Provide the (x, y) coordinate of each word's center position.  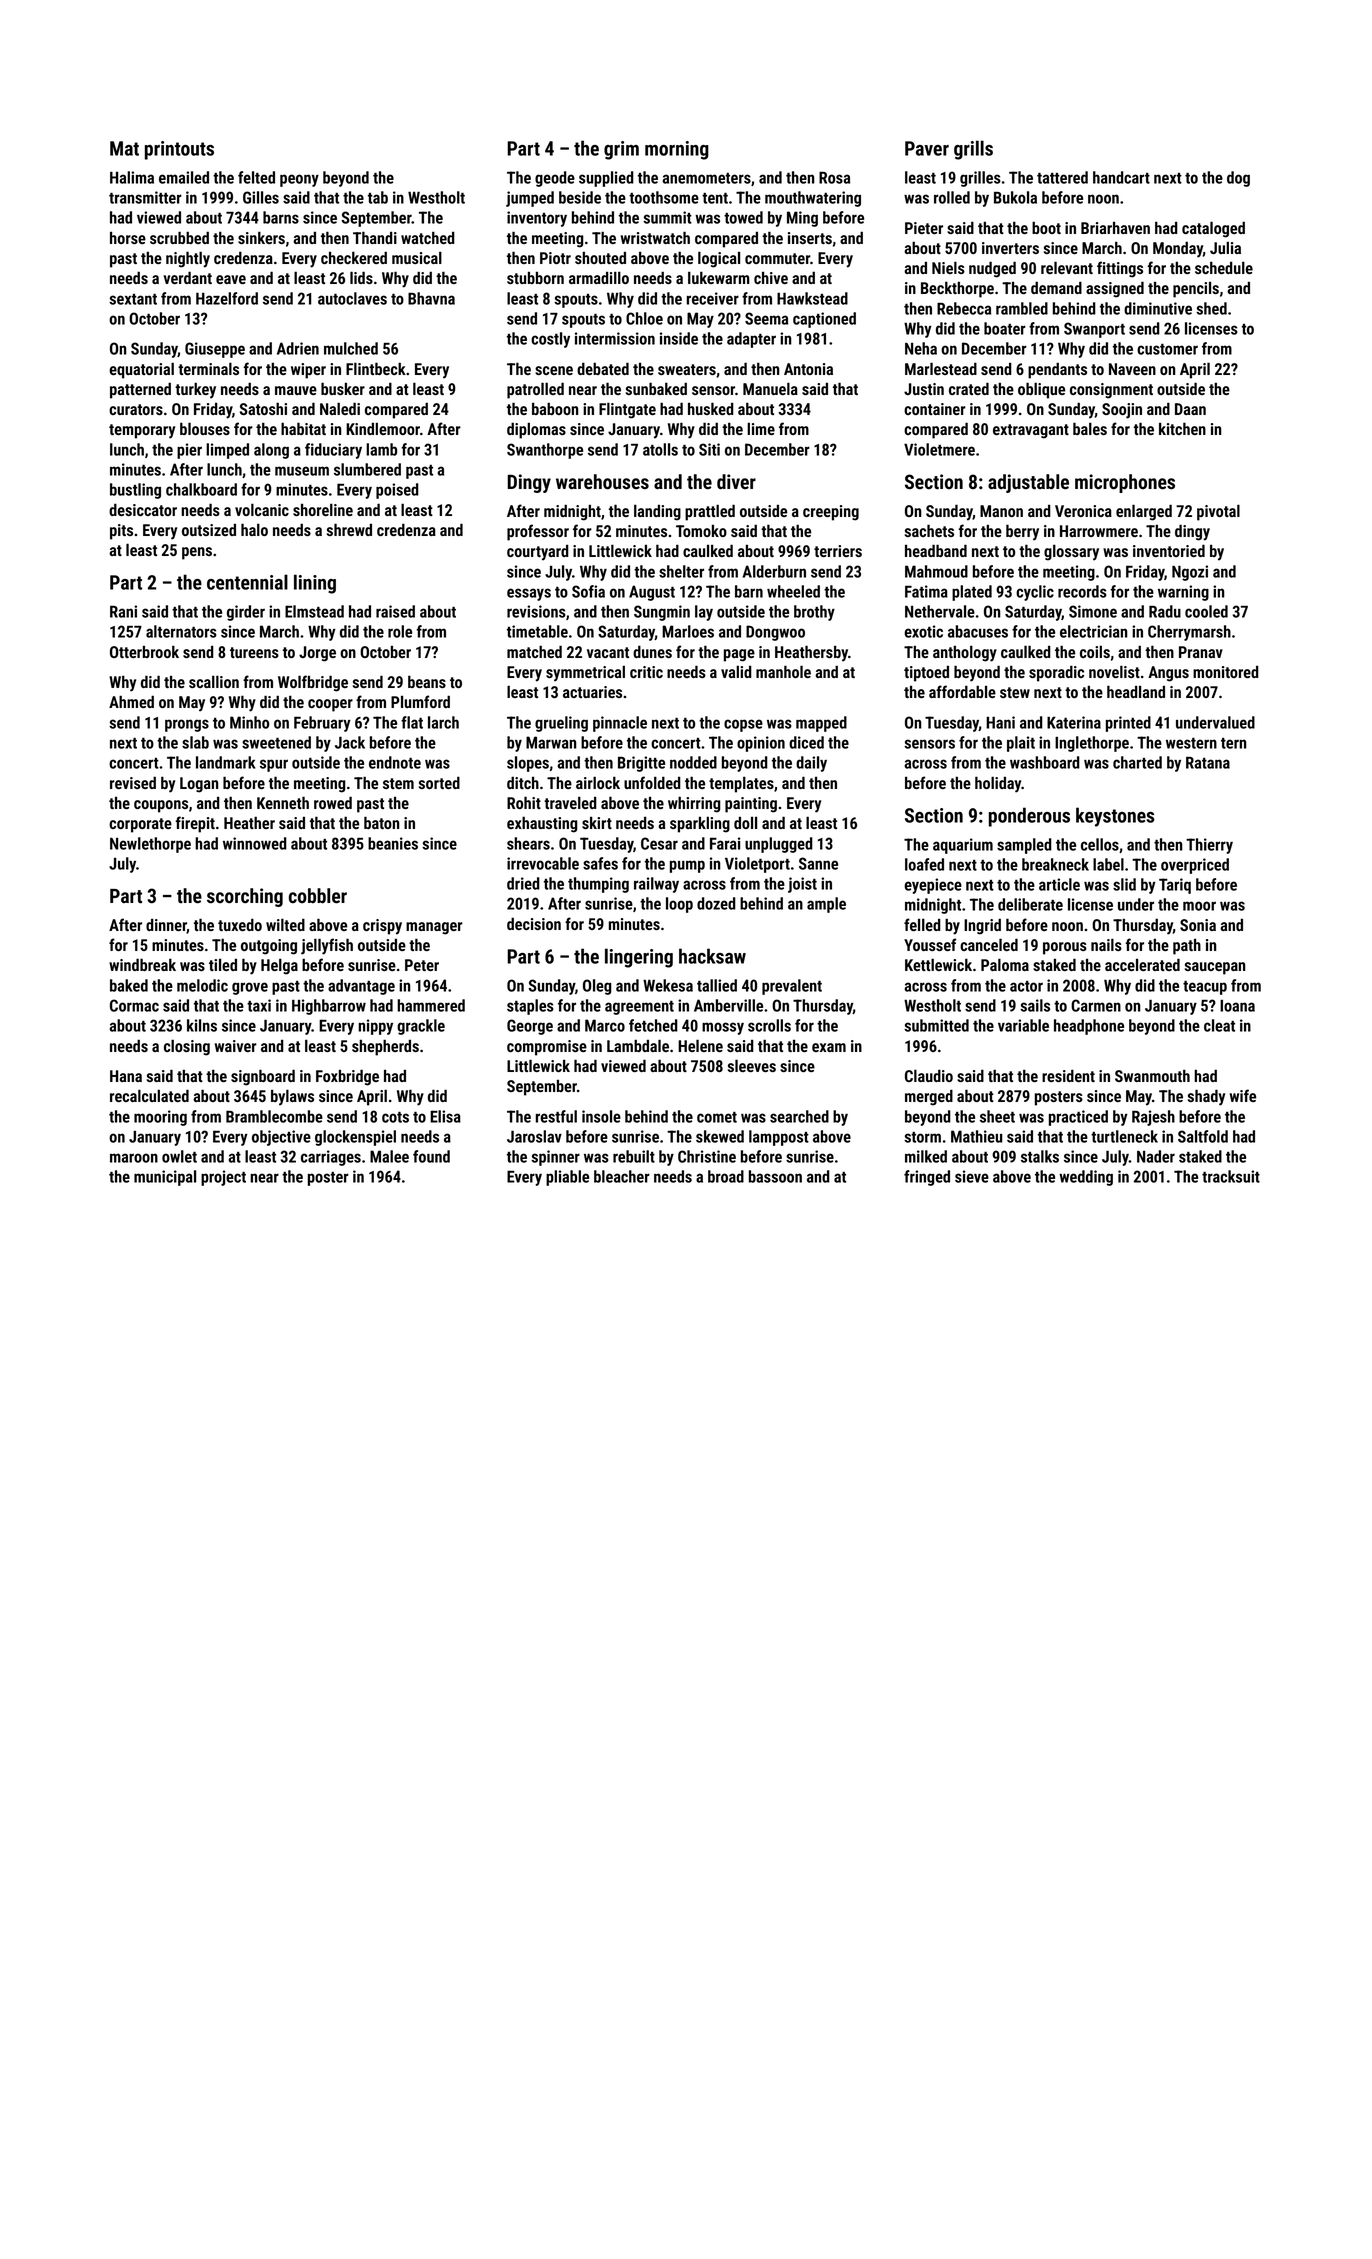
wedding (1086, 1178)
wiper (308, 371)
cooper (330, 705)
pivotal (1218, 512)
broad (726, 1176)
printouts (179, 150)
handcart (1121, 177)
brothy (814, 613)
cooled (1206, 611)
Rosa (834, 178)
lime (761, 429)
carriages (331, 1158)
